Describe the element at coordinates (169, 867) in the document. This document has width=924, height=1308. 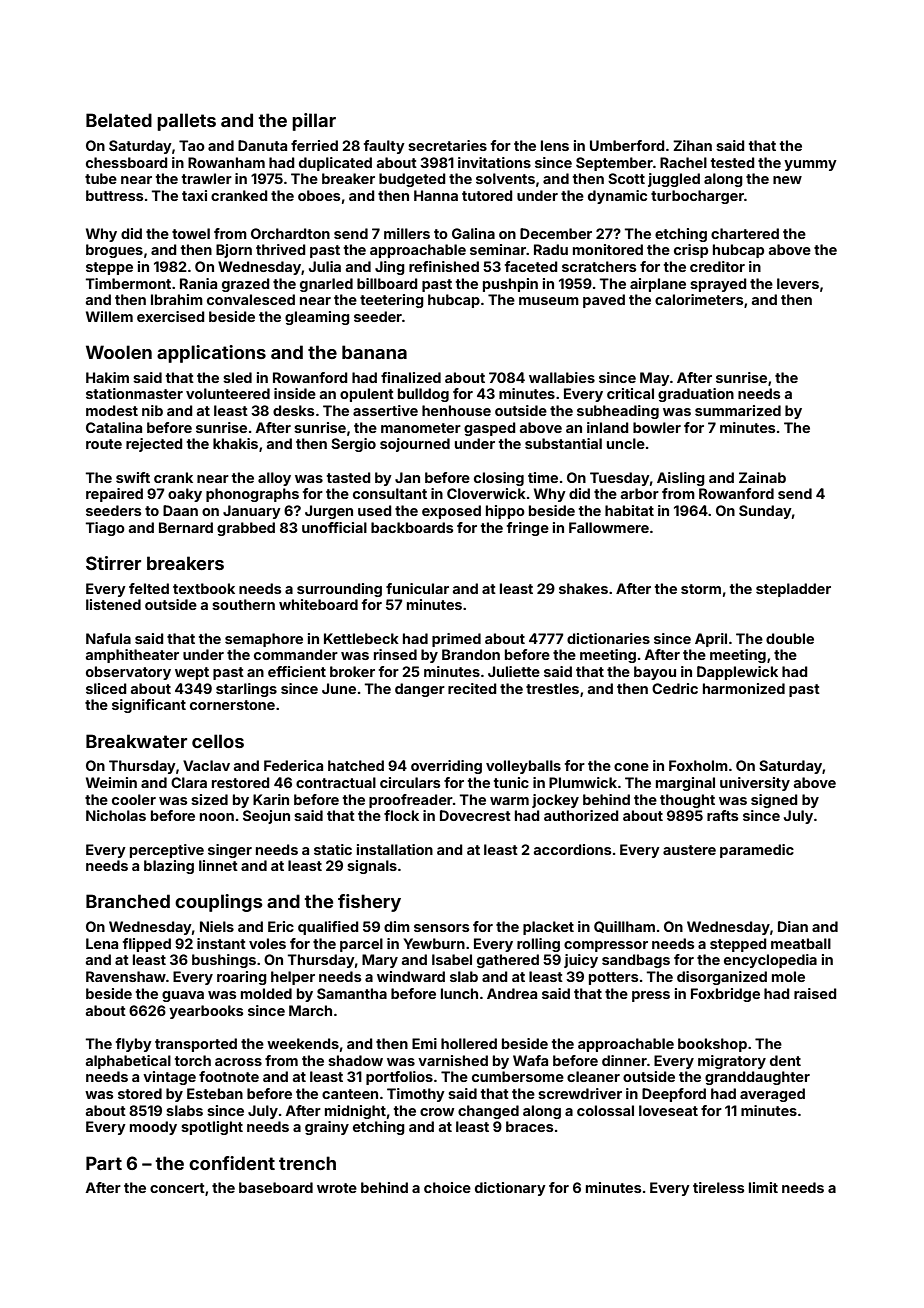
I see `blazing` at that location.
